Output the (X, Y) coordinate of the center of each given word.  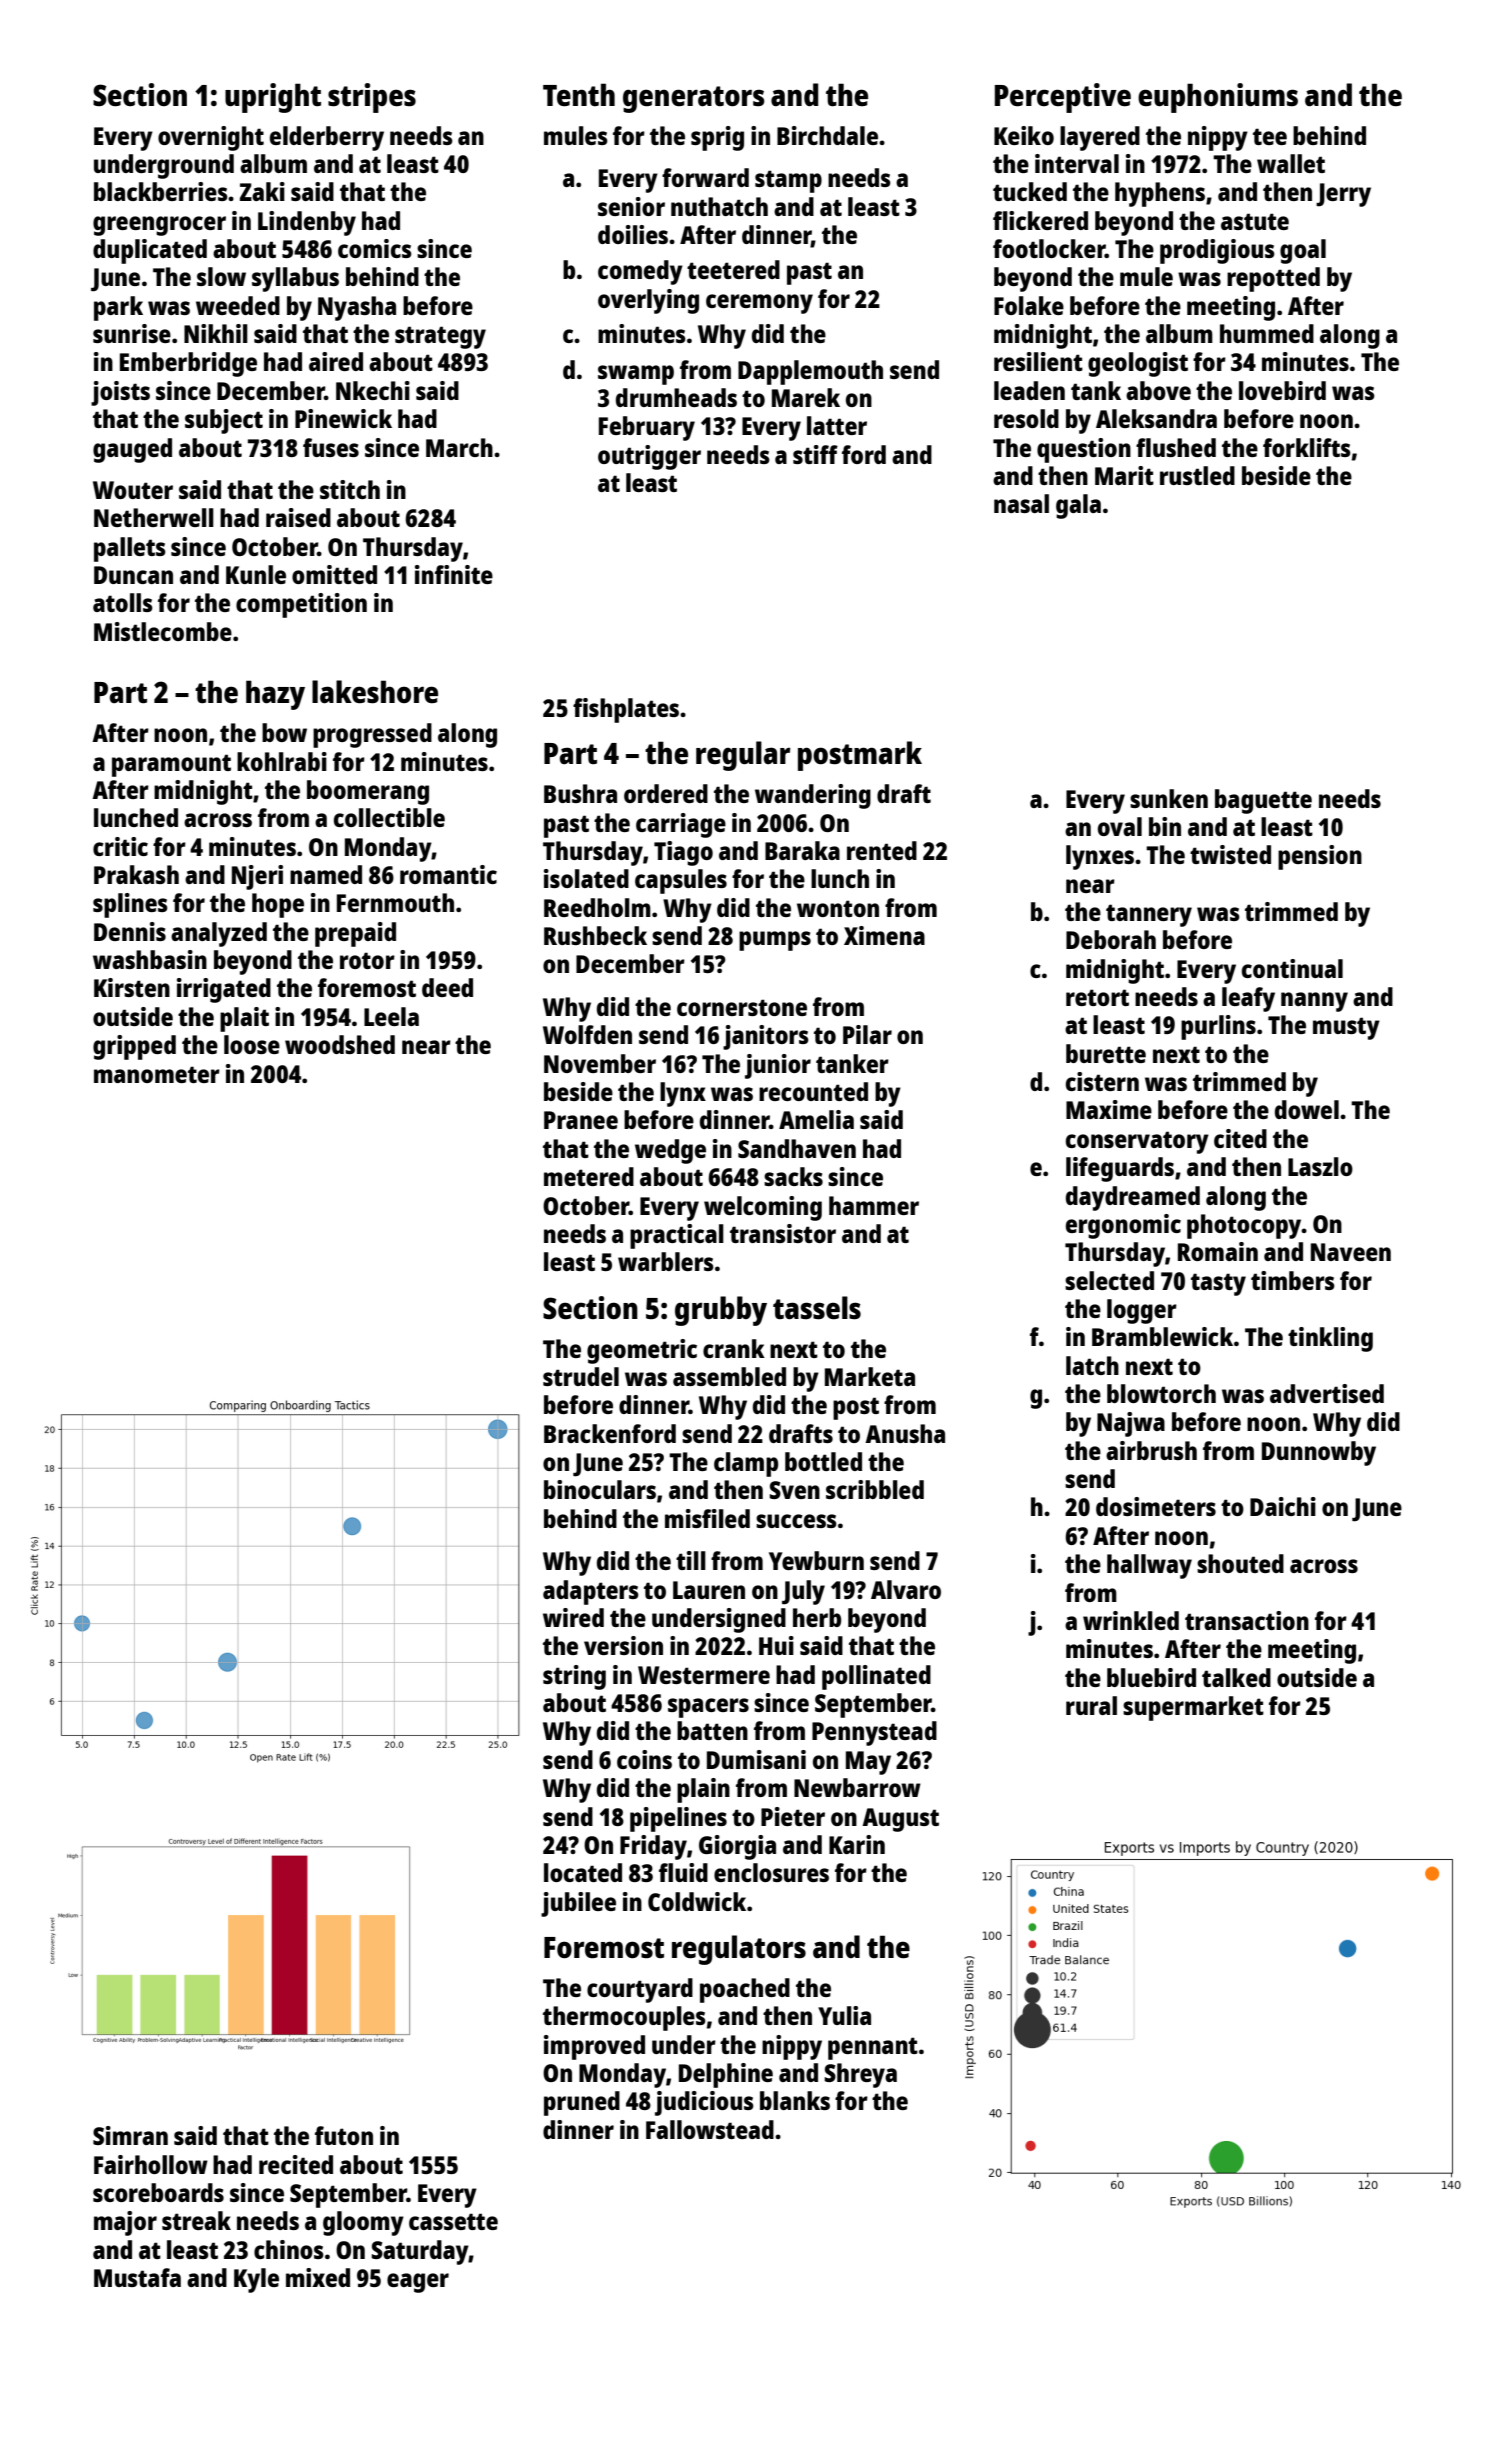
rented (882, 850)
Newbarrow (857, 1787)
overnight (211, 138)
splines (130, 905)
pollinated (876, 1677)
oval (1120, 826)
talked (1236, 1677)
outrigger (649, 457)
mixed (318, 2277)
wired (573, 1617)
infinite (454, 574)
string (574, 1677)
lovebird (1282, 390)
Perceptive (1063, 98)
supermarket (1193, 1708)
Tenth (579, 94)
